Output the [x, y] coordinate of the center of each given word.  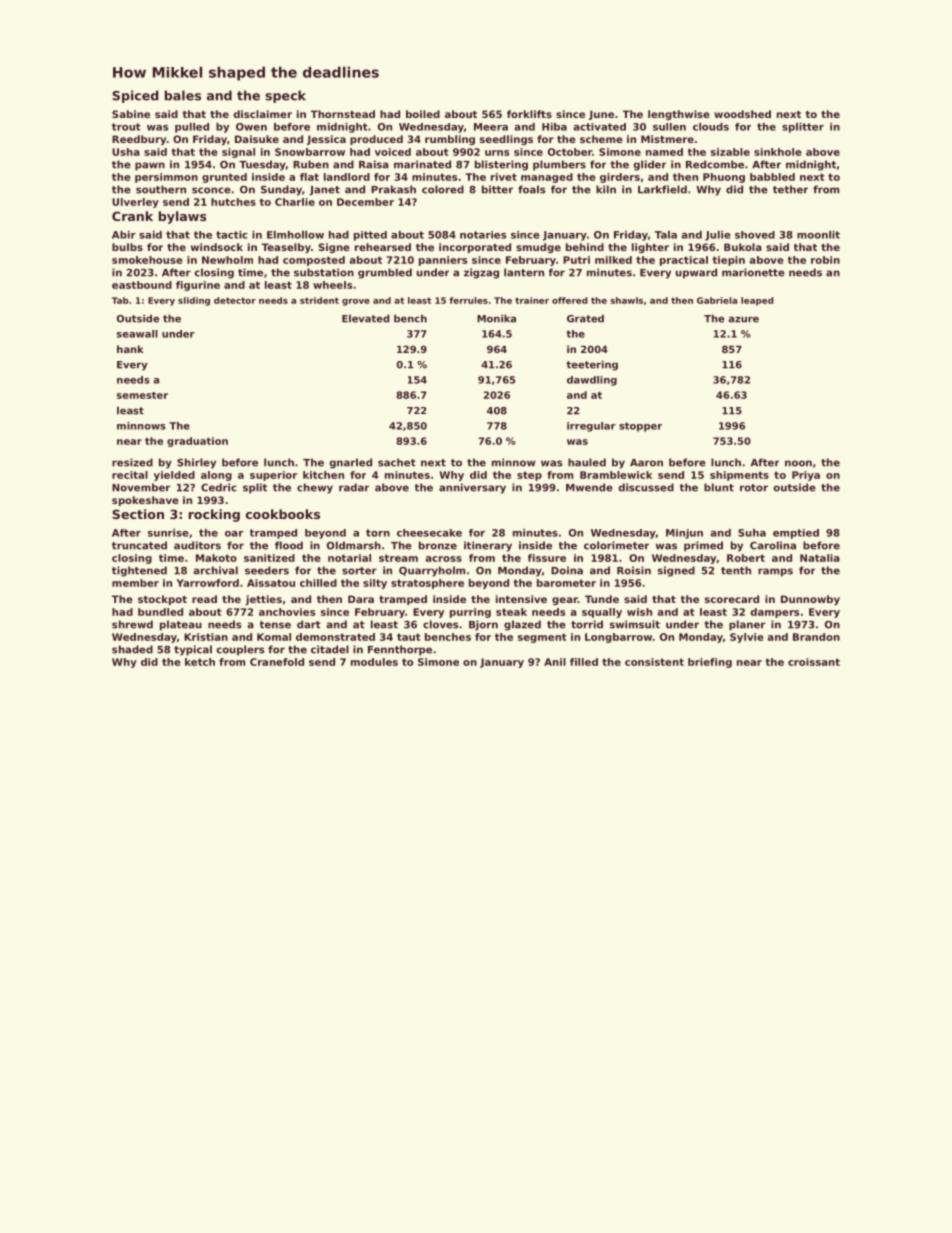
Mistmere [667, 139]
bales [183, 95]
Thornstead [343, 114]
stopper [640, 427]
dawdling [592, 381]
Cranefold [277, 662]
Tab [120, 300]
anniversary [472, 488]
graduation [197, 442]
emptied [796, 534]
